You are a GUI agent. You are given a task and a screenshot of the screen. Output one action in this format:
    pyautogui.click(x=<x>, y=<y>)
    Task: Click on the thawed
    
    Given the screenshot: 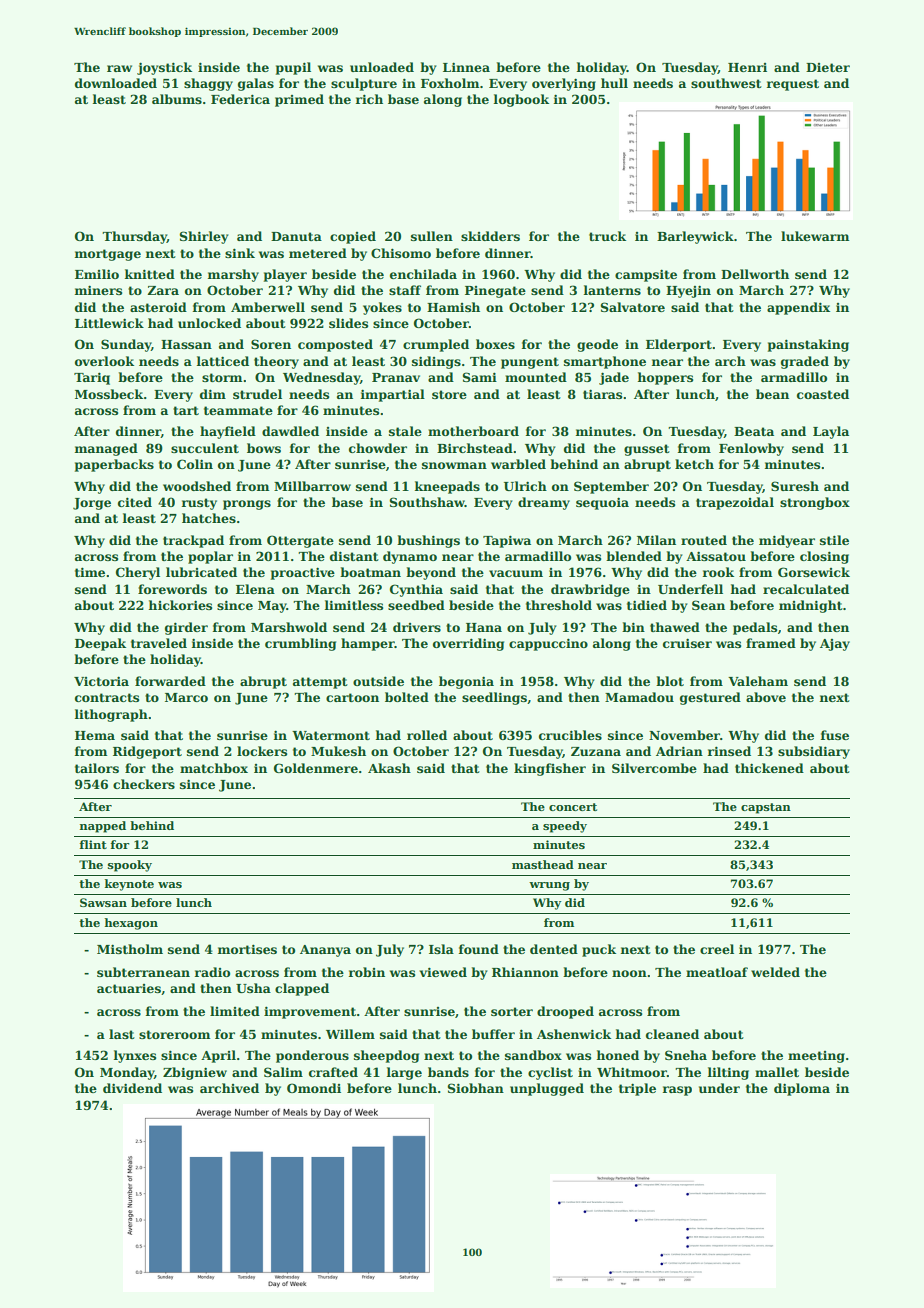 What is the action you would take?
    pyautogui.click(x=675, y=627)
